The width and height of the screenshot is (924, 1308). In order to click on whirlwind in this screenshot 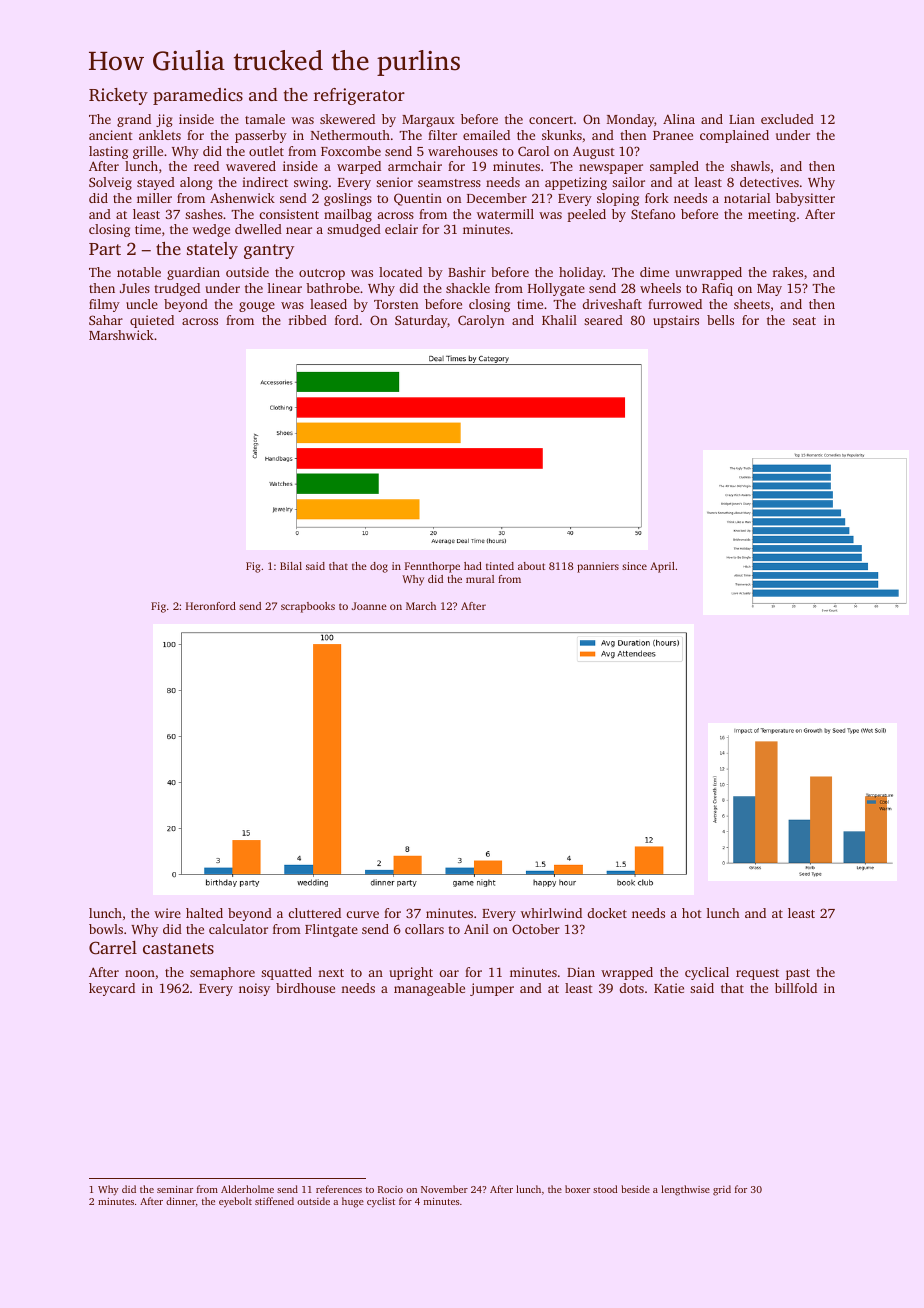, I will do `click(551, 913)`.
